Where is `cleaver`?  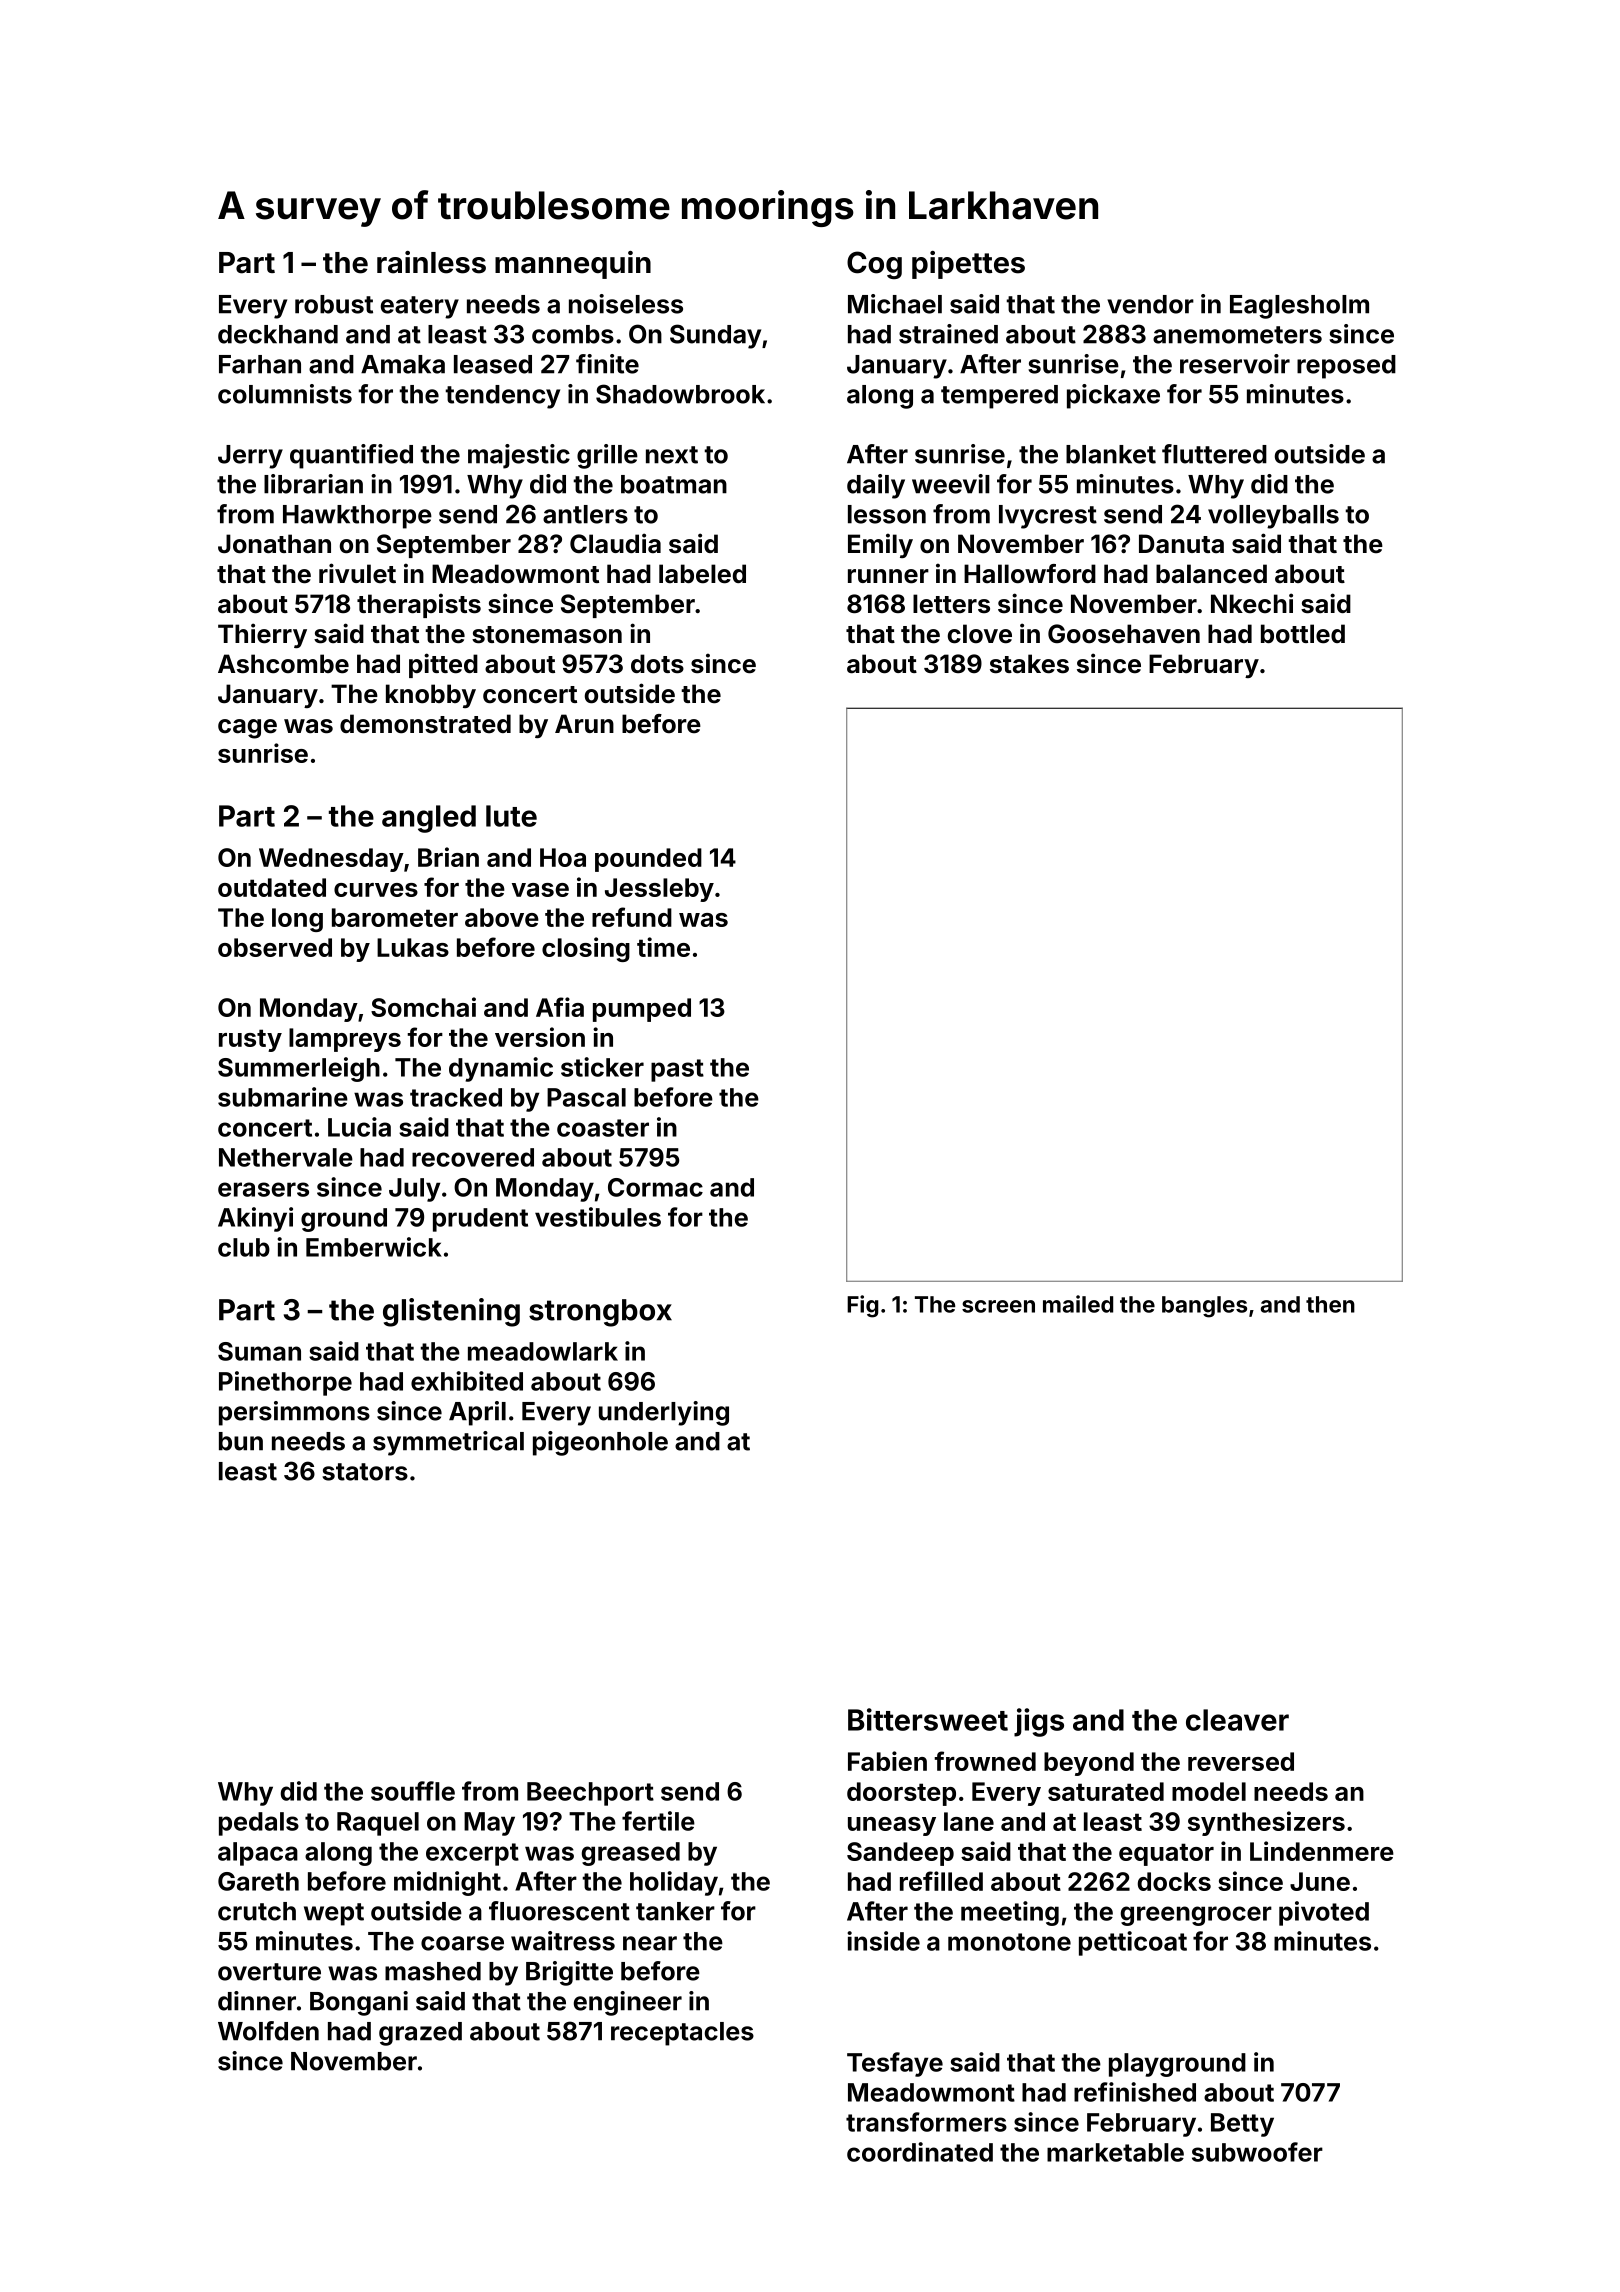 cleaver is located at coordinates (1237, 1720).
